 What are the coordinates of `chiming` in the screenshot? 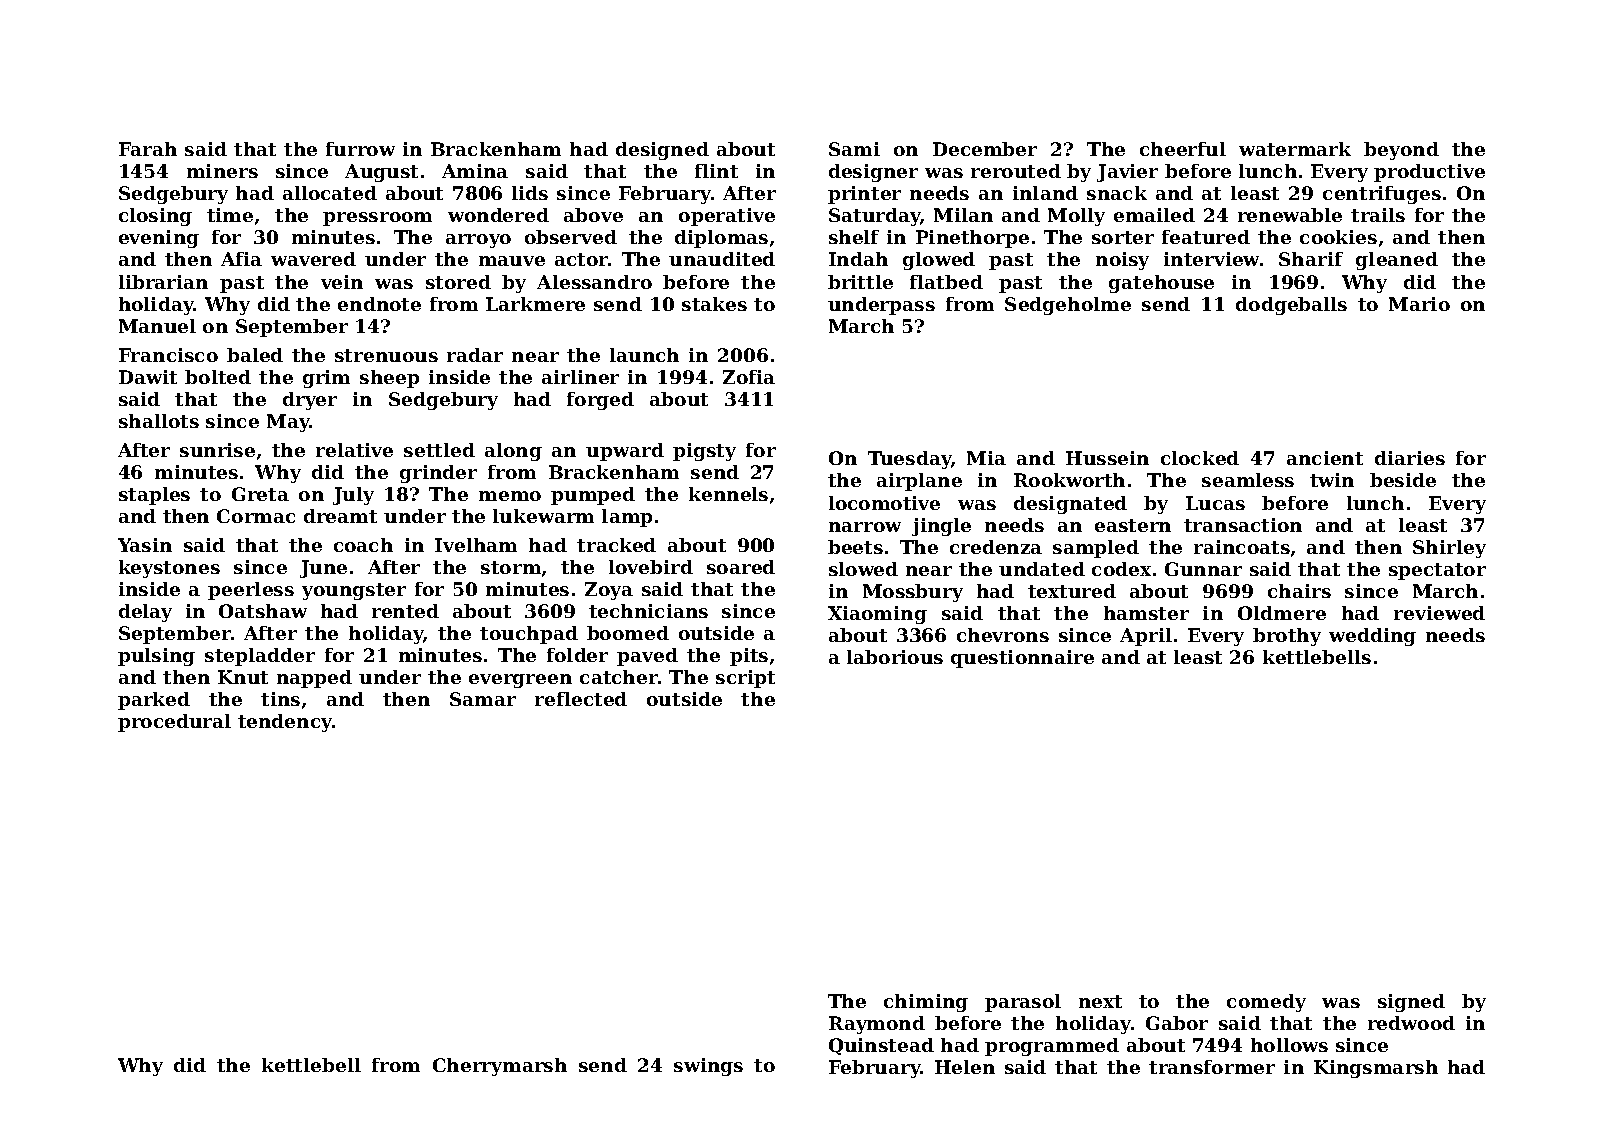 It's located at (926, 1003).
